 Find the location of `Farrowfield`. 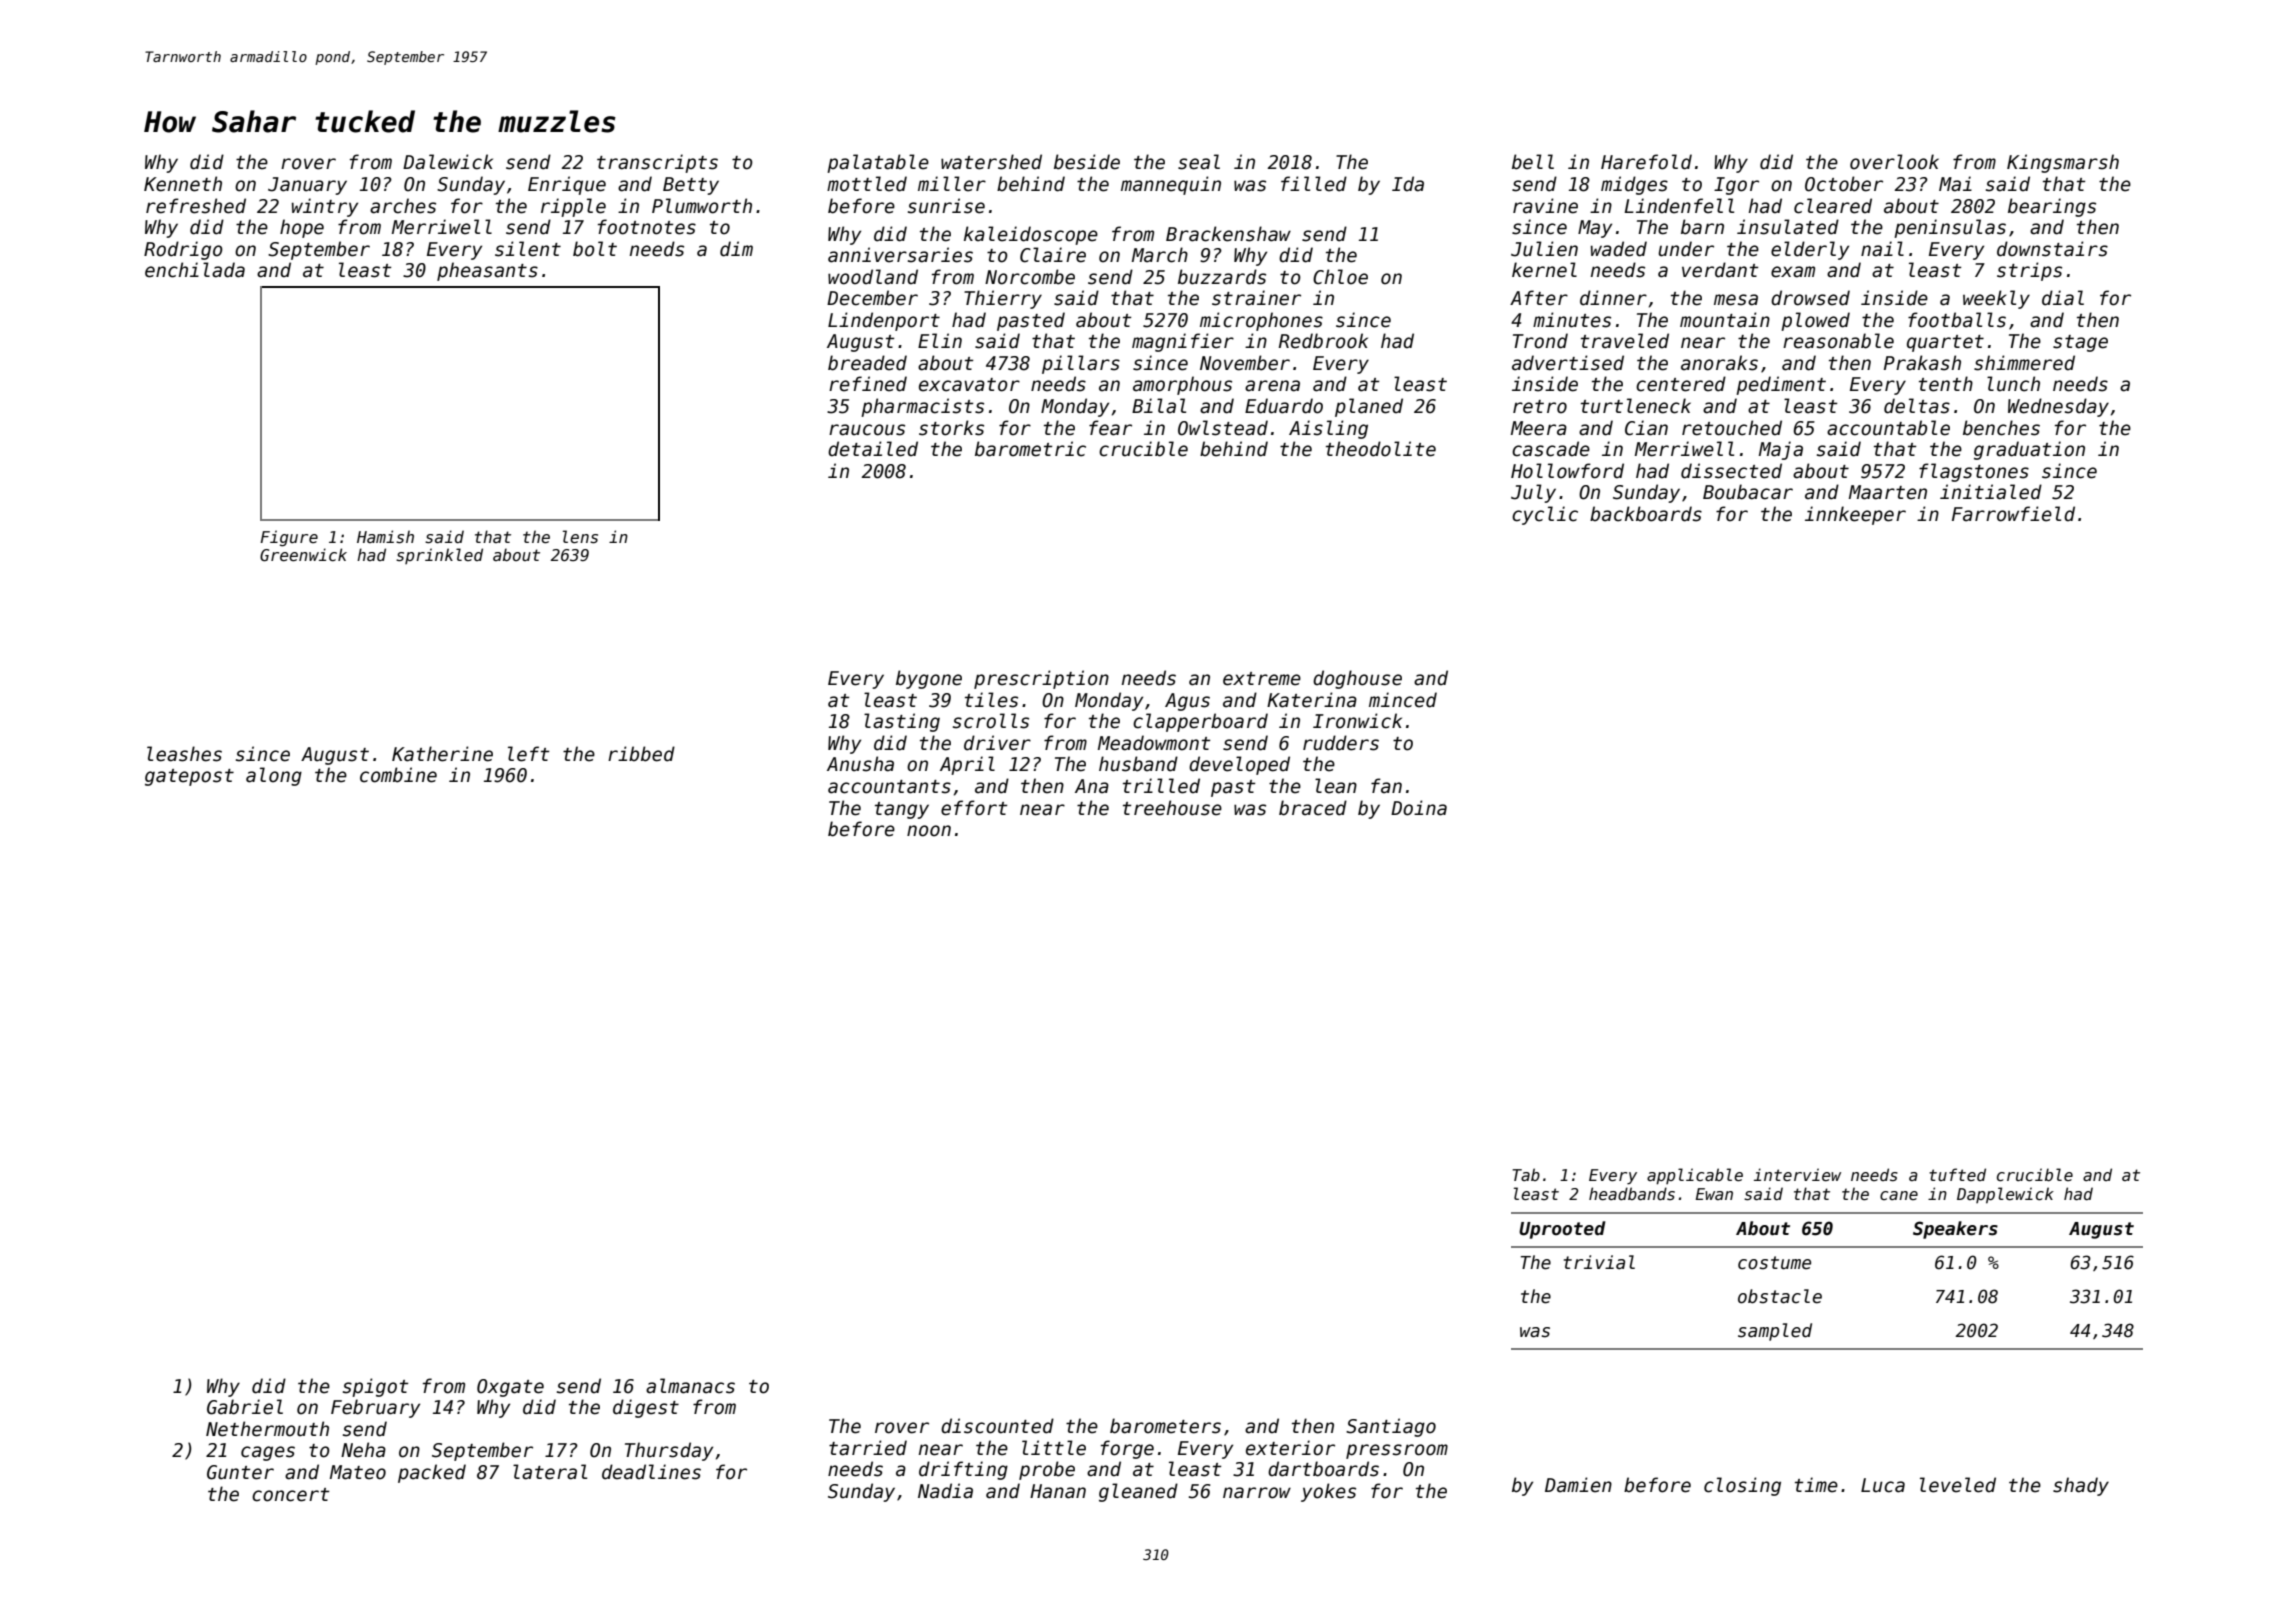

Farrowfield is located at coordinates (2013, 514).
